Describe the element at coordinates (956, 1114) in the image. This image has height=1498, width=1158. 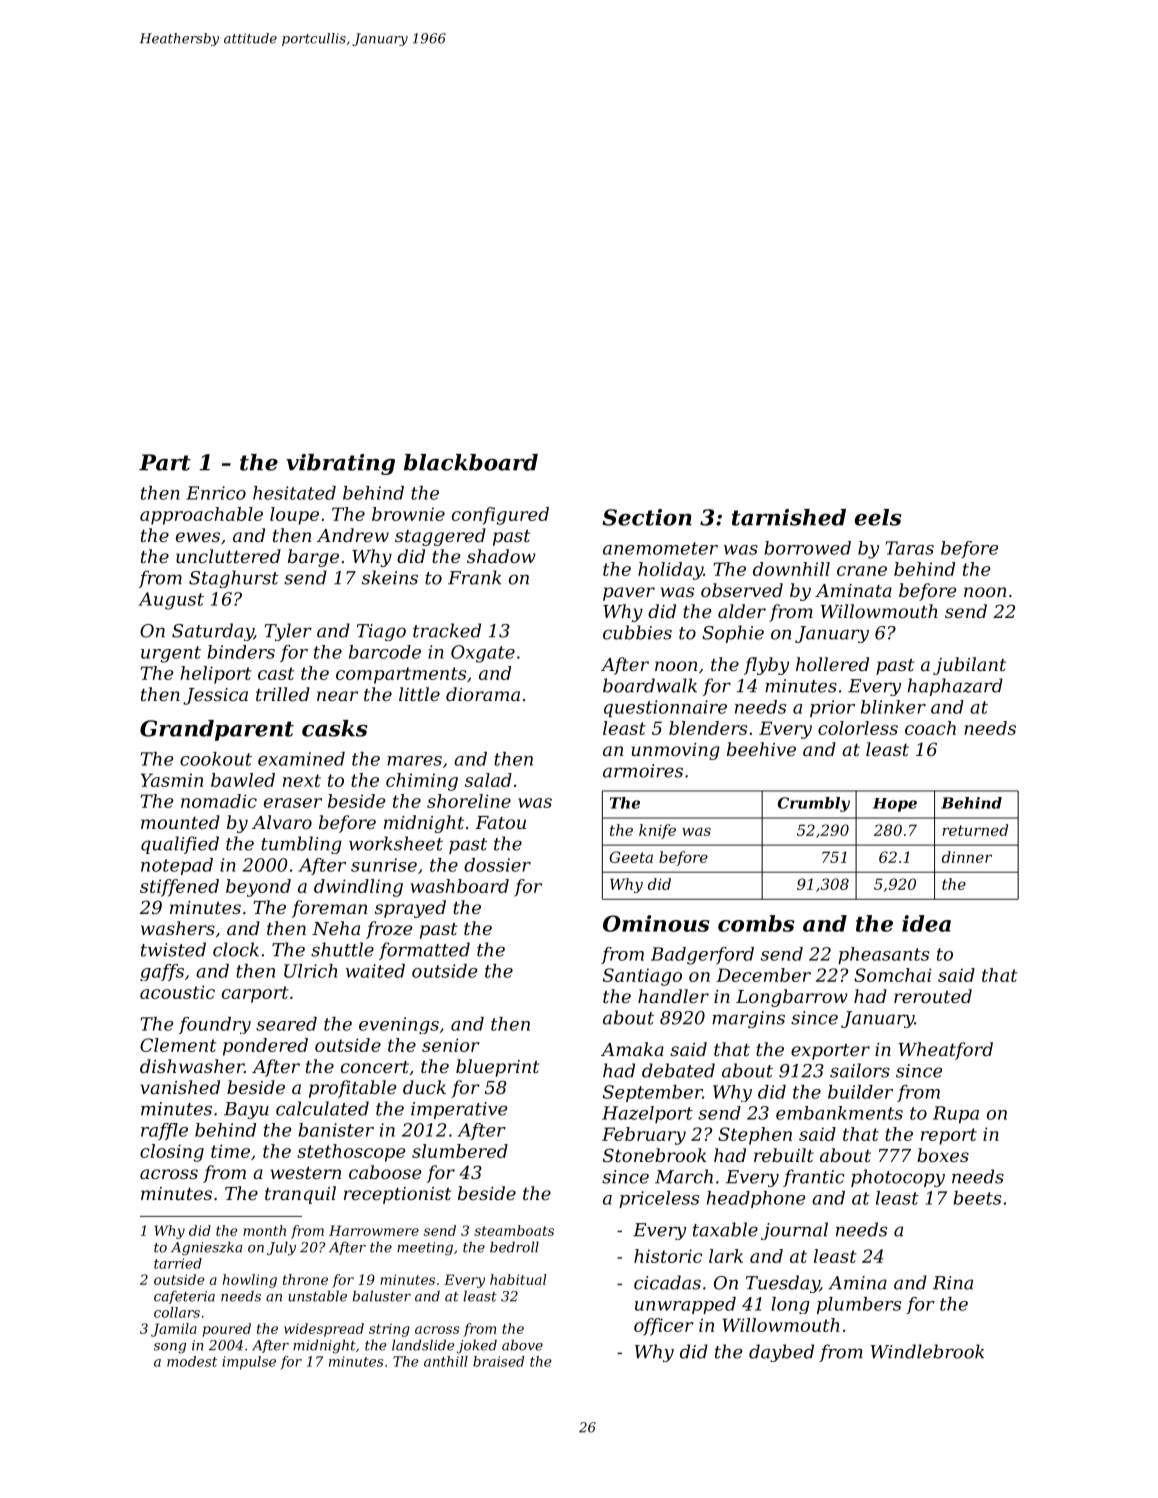
I see `Rupa` at that location.
